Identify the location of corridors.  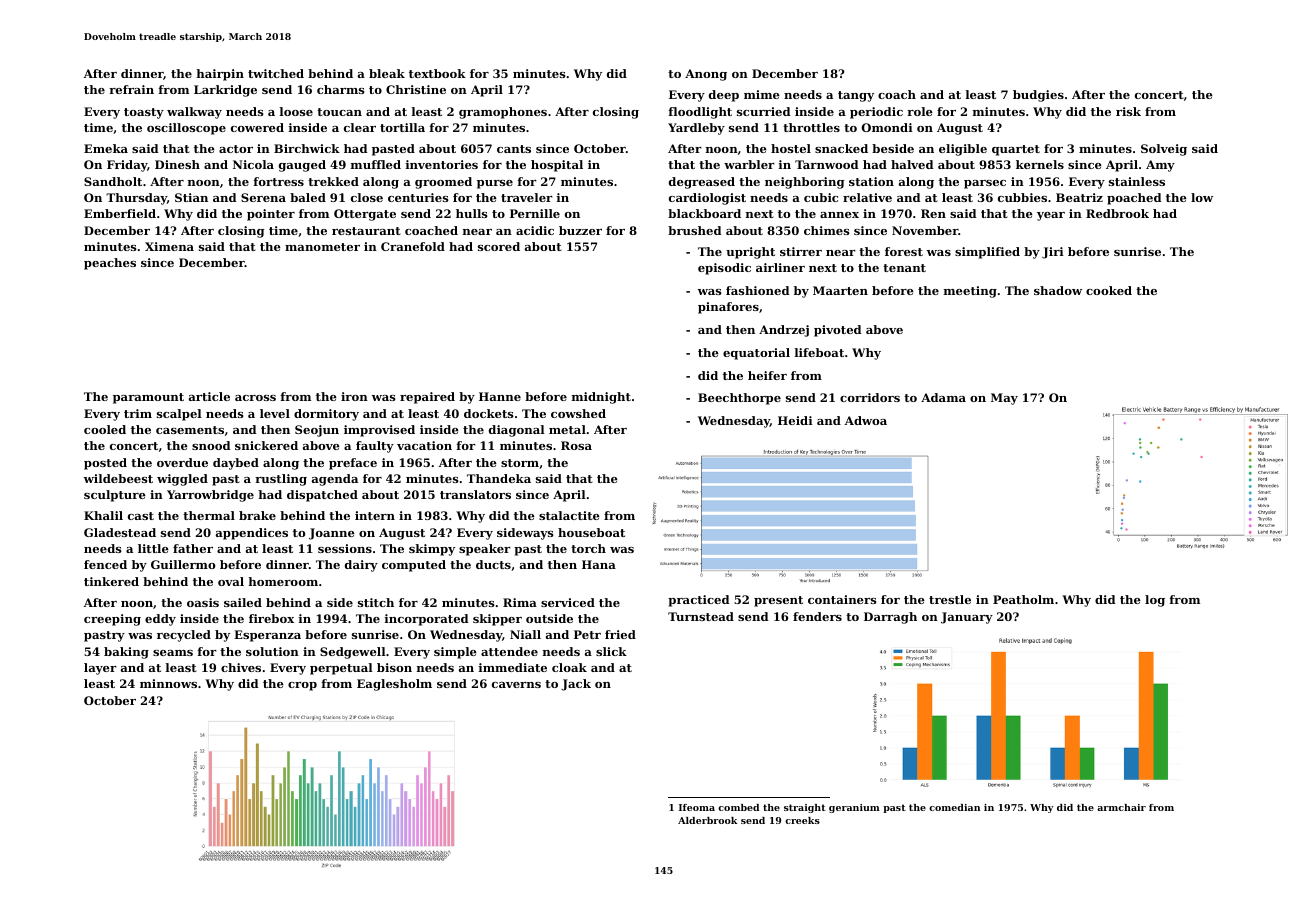
(870, 397).
